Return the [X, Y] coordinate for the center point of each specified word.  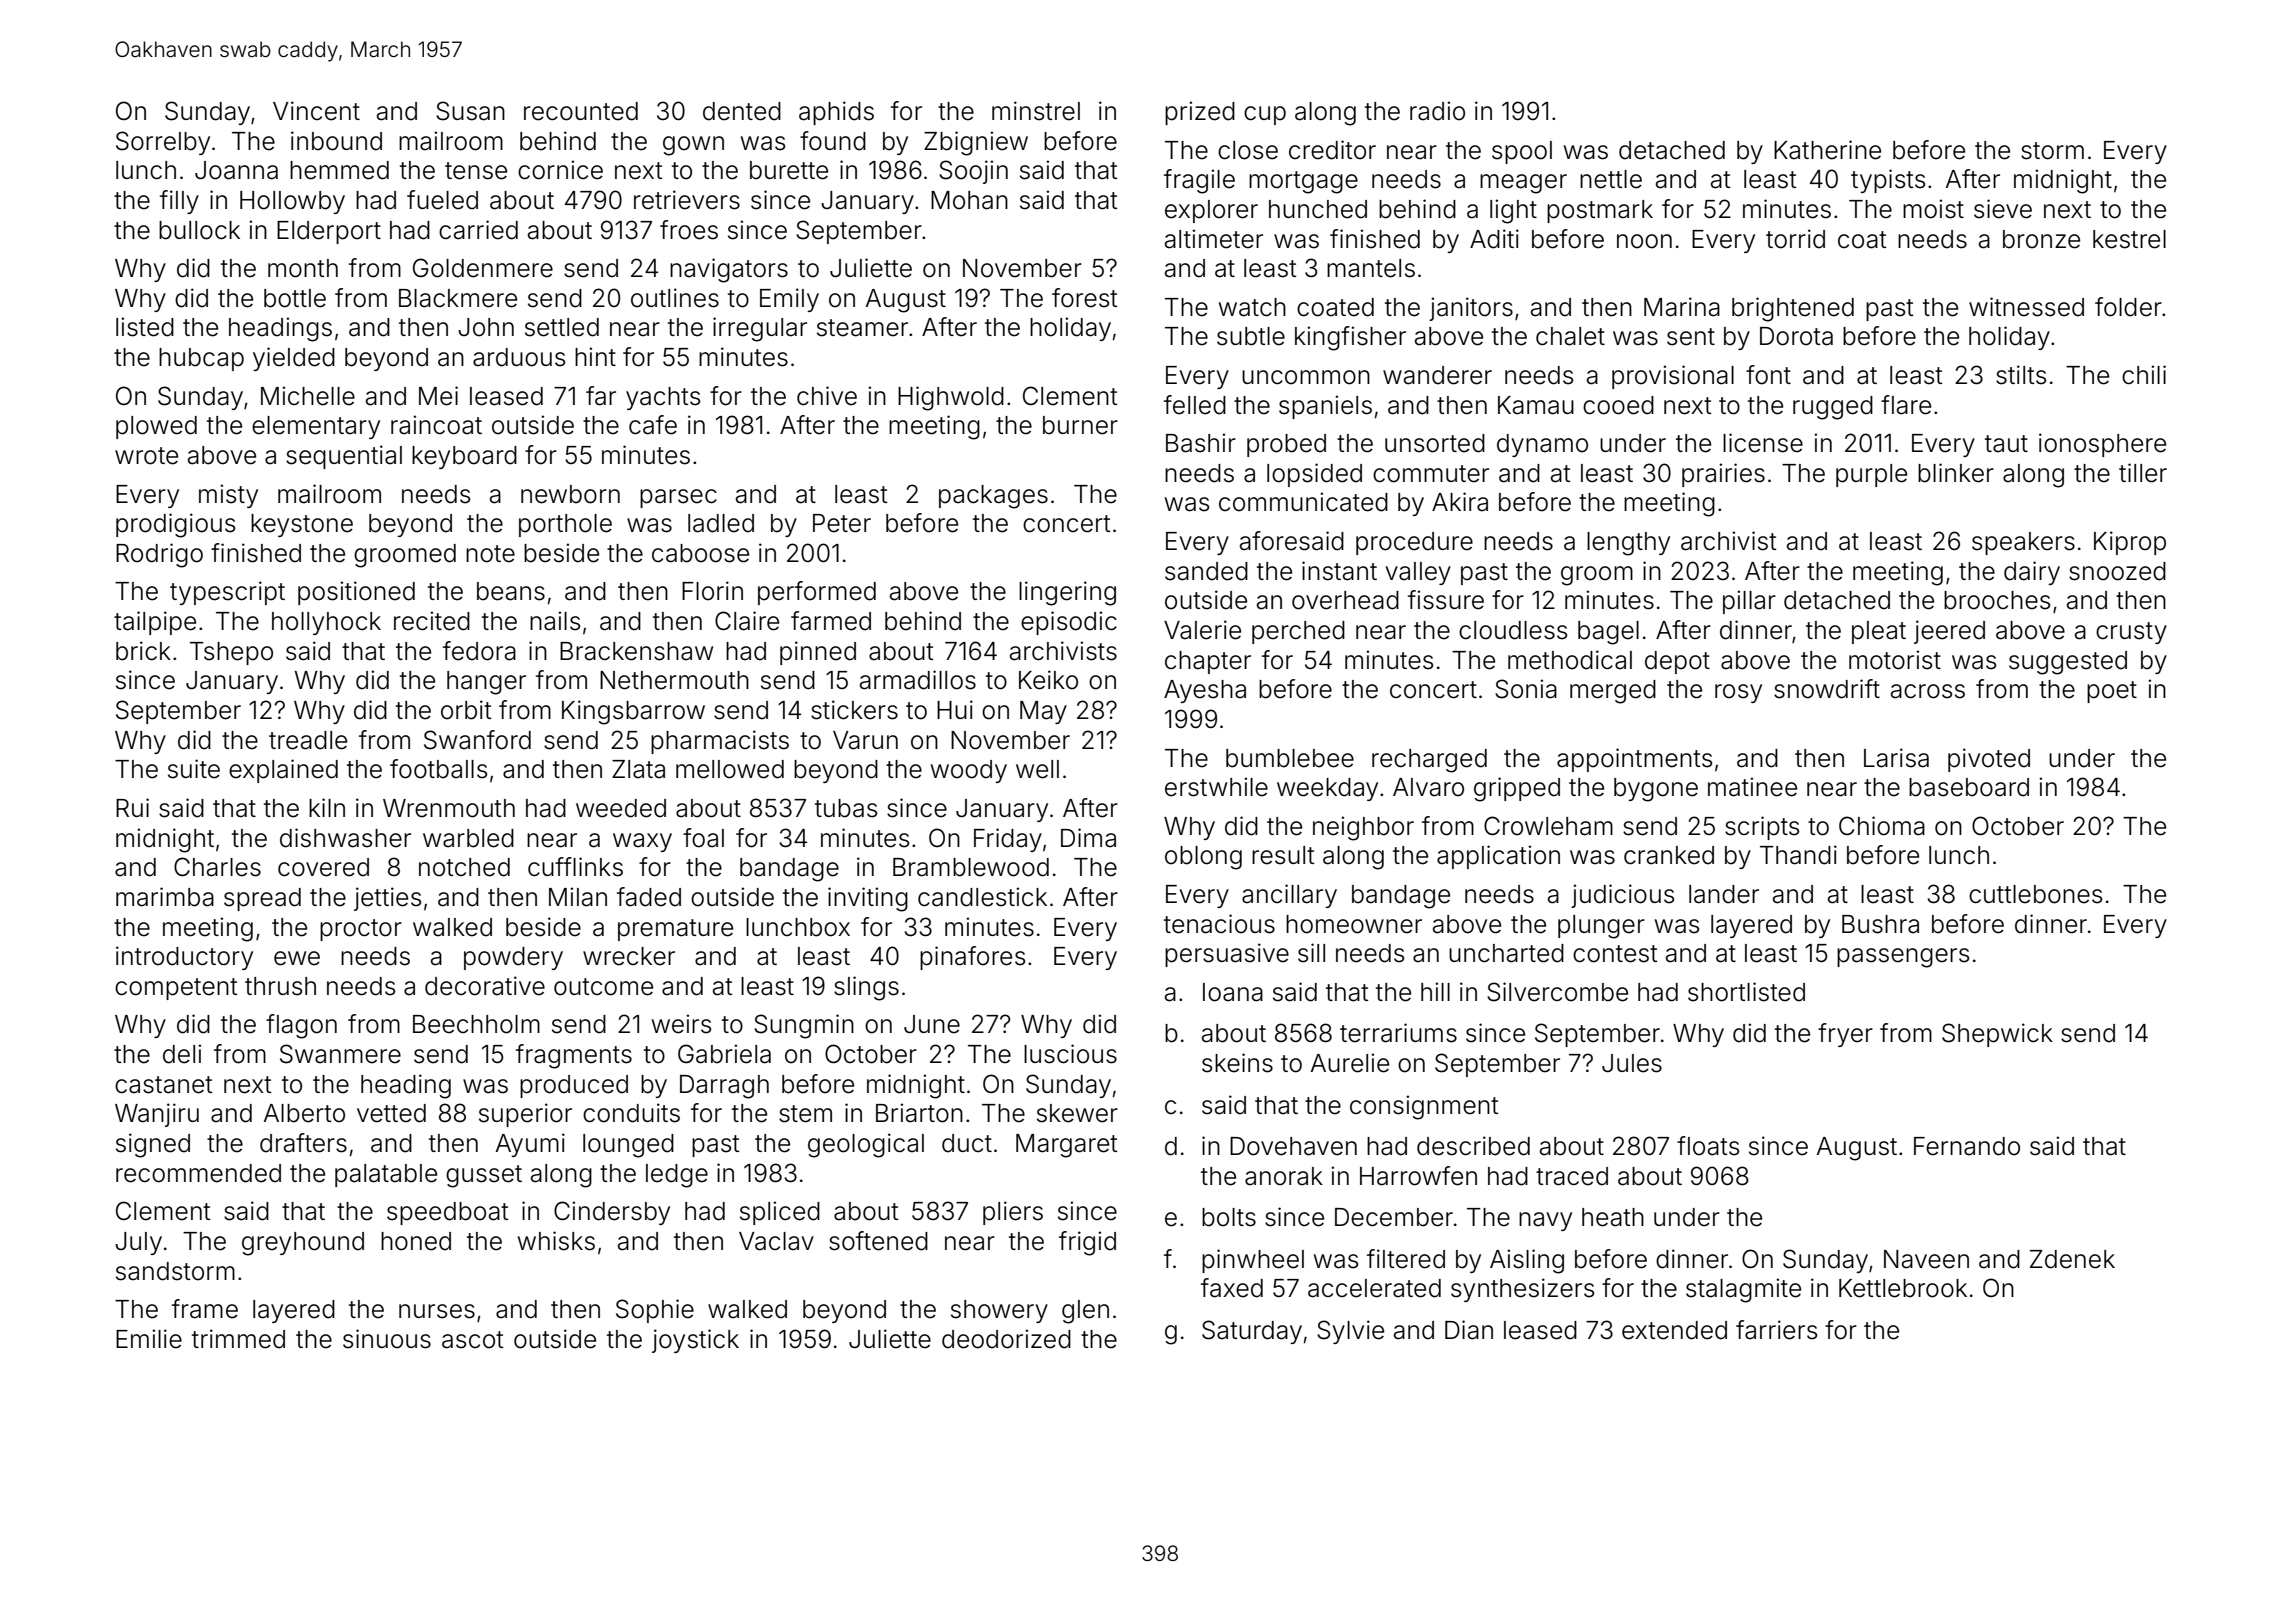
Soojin [973, 172]
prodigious [175, 525]
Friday [1008, 840]
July [138, 1243]
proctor [361, 930]
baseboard [1969, 787]
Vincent [316, 111]
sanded [1206, 571]
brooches [1997, 600]
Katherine [1827, 150]
